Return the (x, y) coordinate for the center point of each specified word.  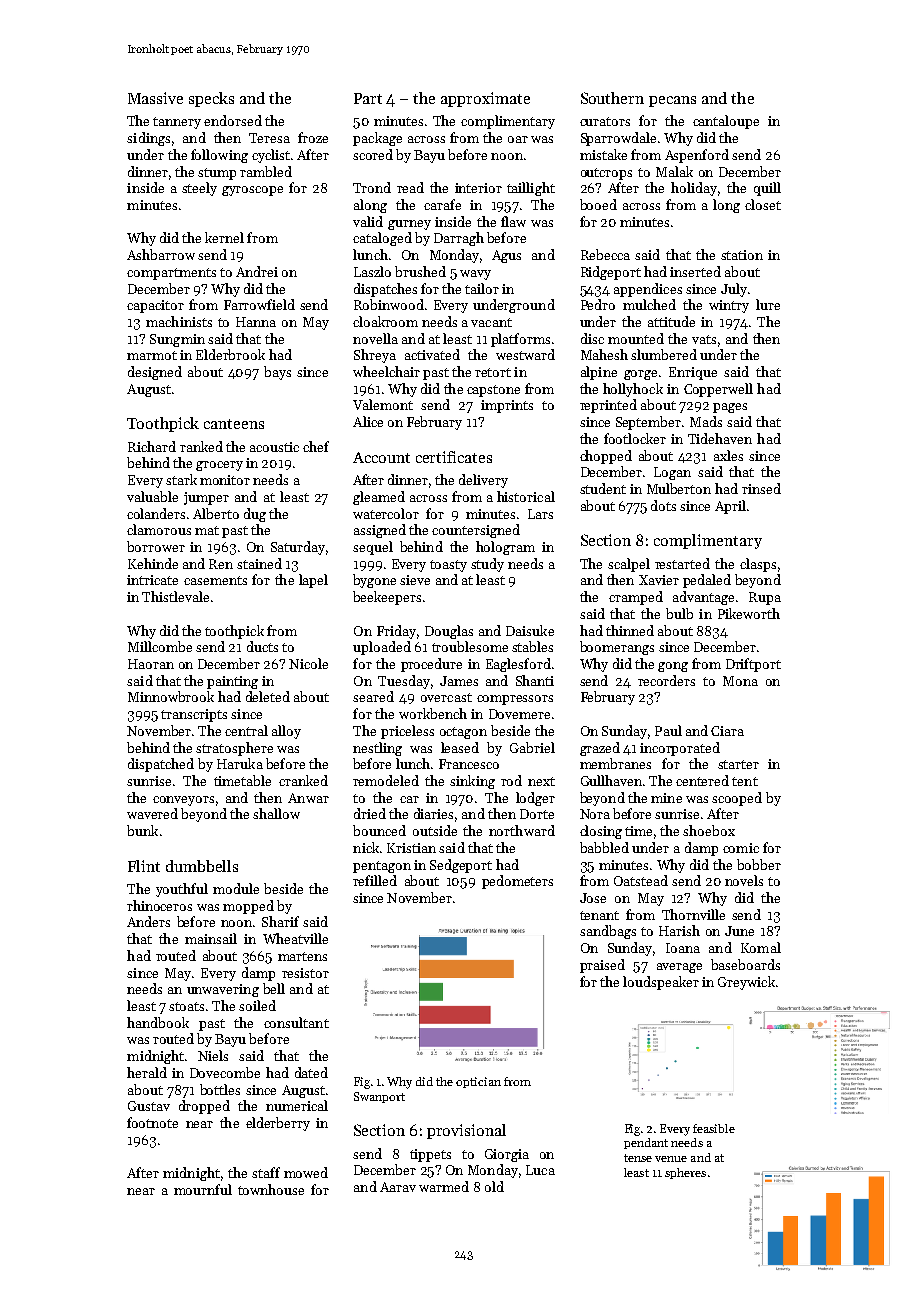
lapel (313, 581)
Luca (540, 1170)
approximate (485, 99)
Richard (152, 446)
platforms (520, 340)
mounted (636, 338)
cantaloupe (726, 122)
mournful (203, 1189)
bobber (759, 864)
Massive (155, 98)
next (541, 781)
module (236, 888)
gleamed (379, 498)
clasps (758, 565)
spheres (685, 1173)
